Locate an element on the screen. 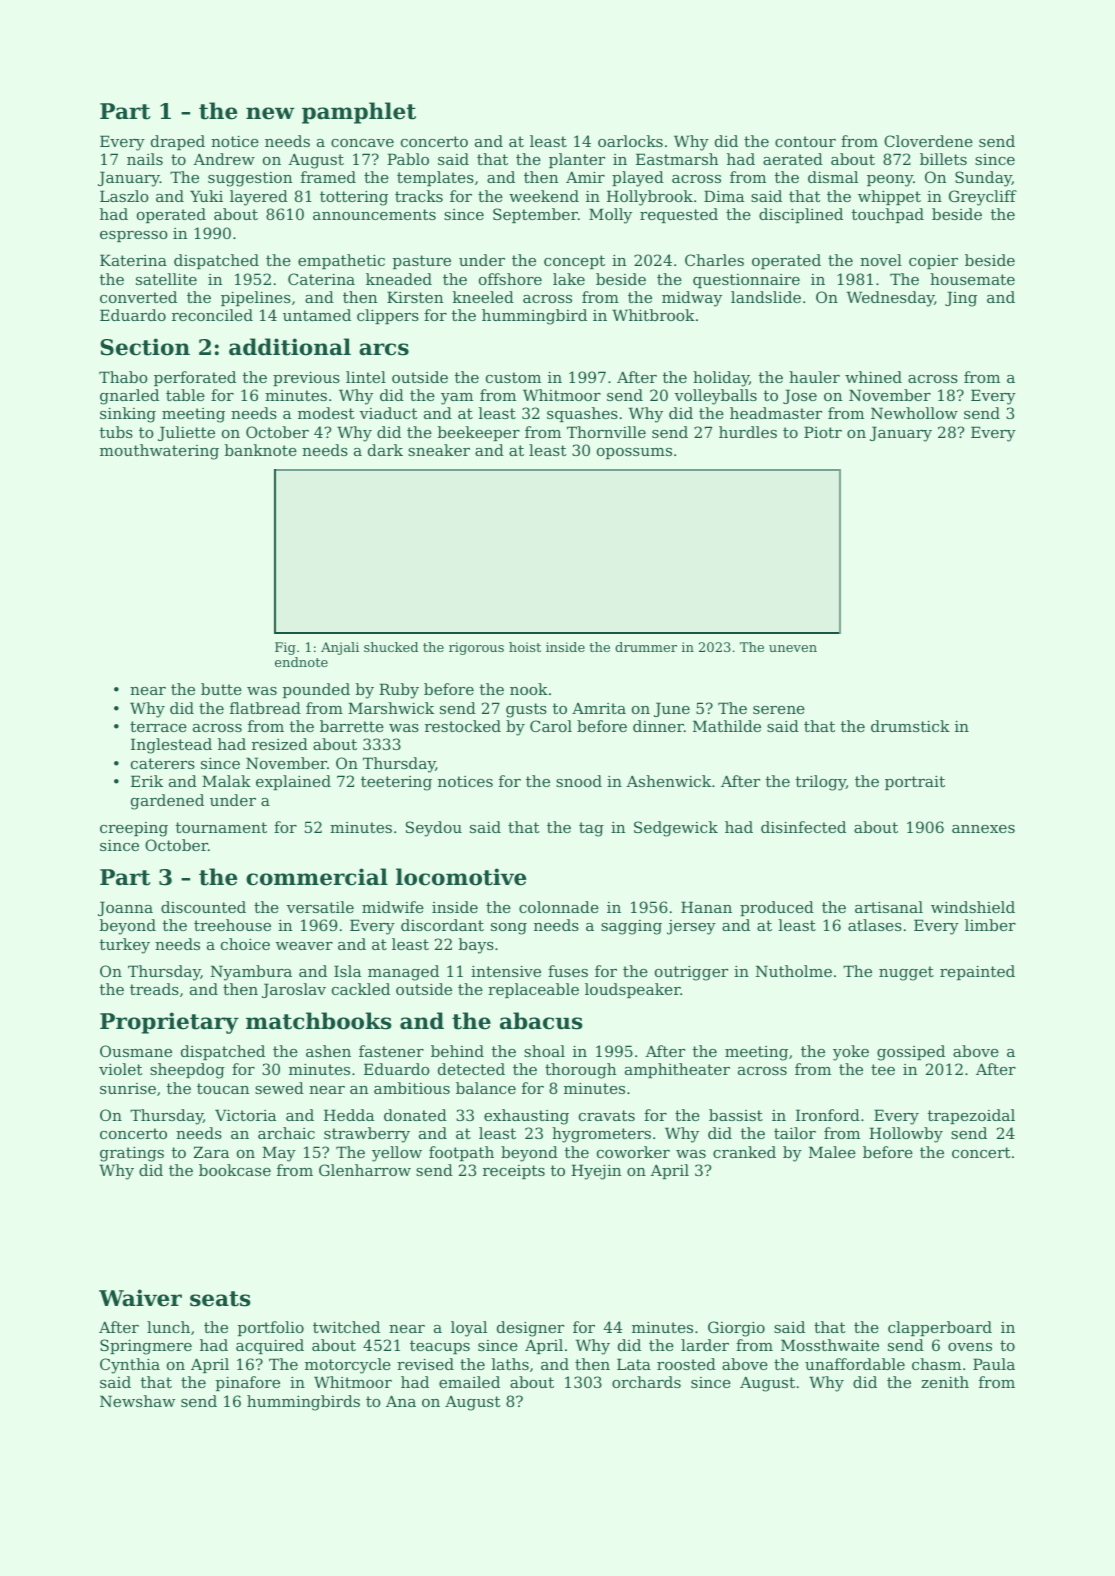  draped is located at coordinates (178, 142).
